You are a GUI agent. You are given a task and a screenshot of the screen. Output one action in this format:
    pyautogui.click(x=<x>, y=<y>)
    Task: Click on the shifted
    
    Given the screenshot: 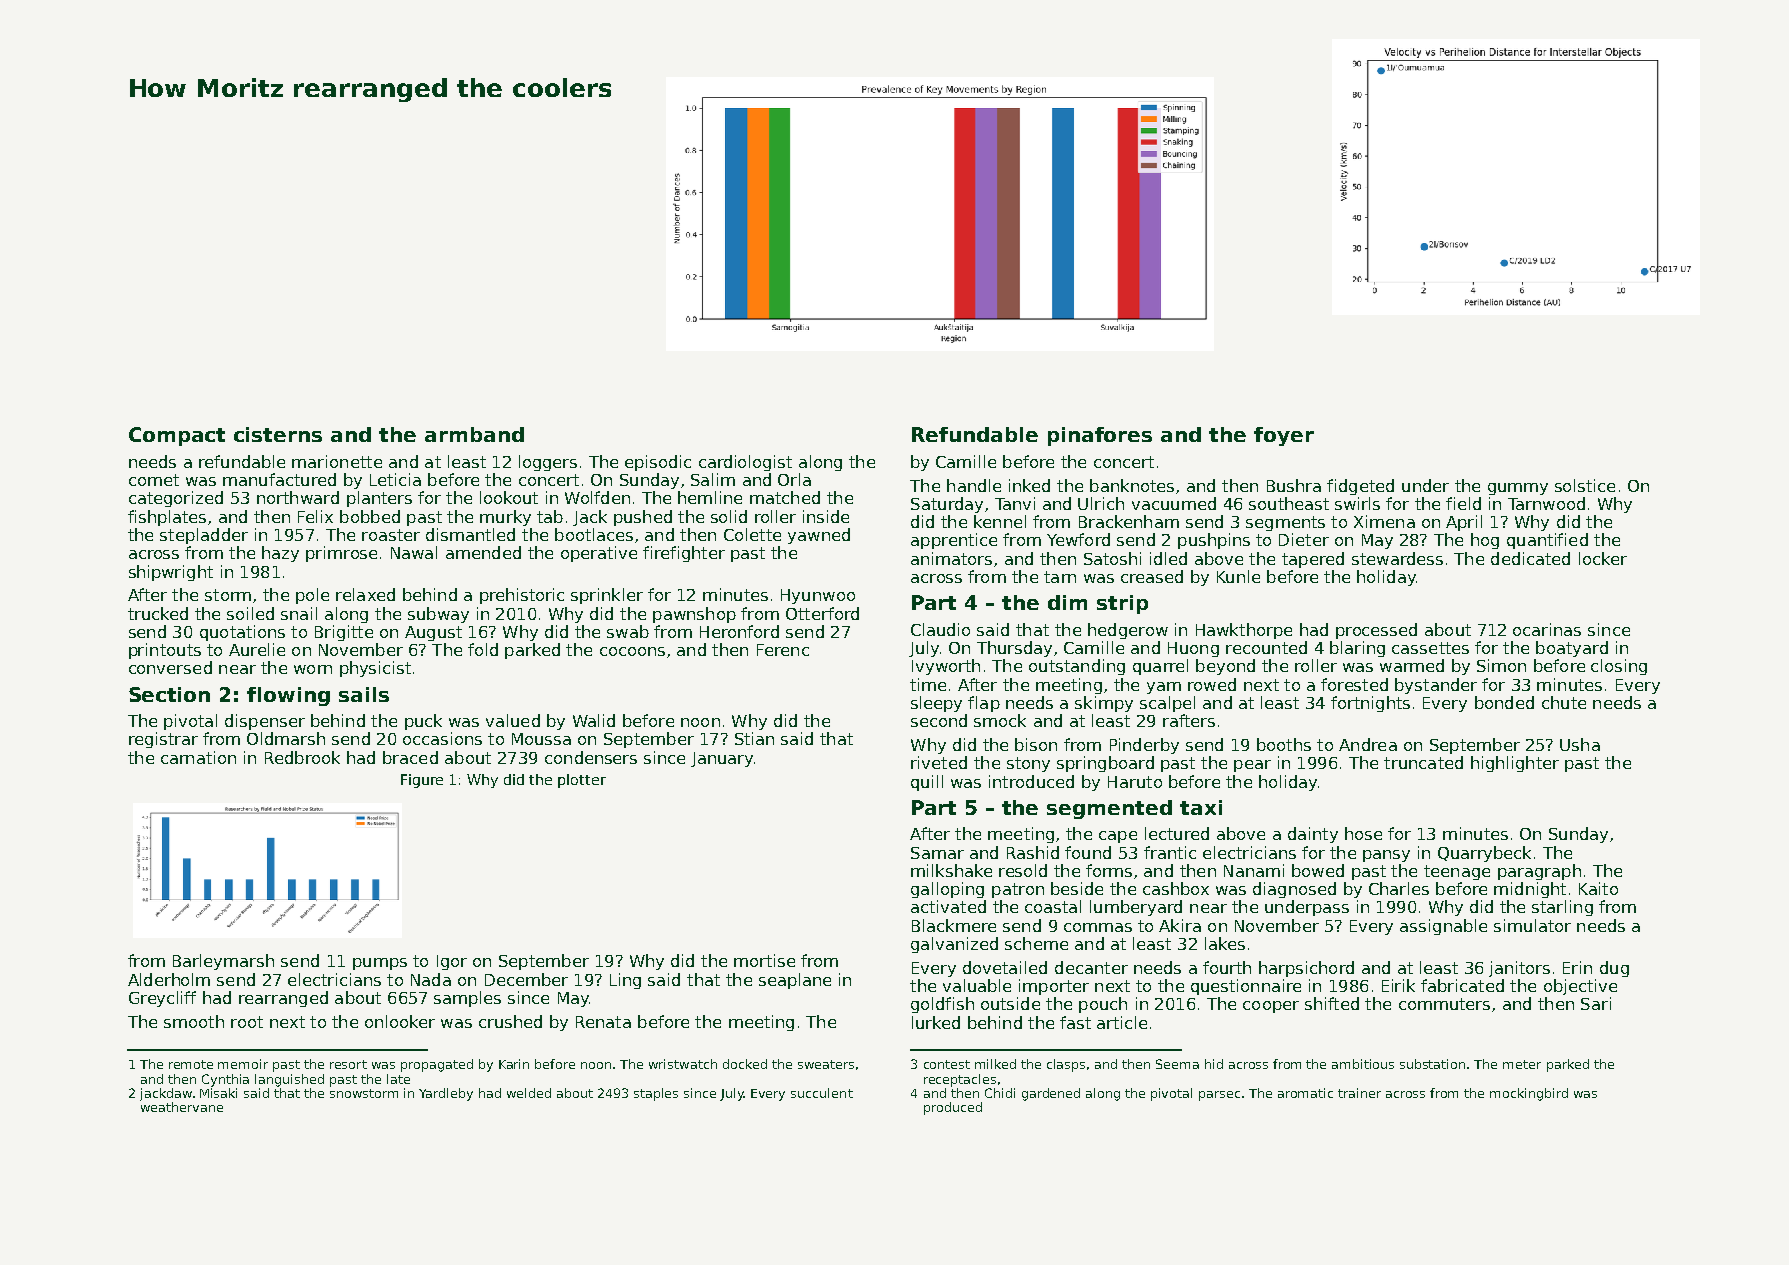 What is the action you would take?
    pyautogui.click(x=1332, y=1003)
